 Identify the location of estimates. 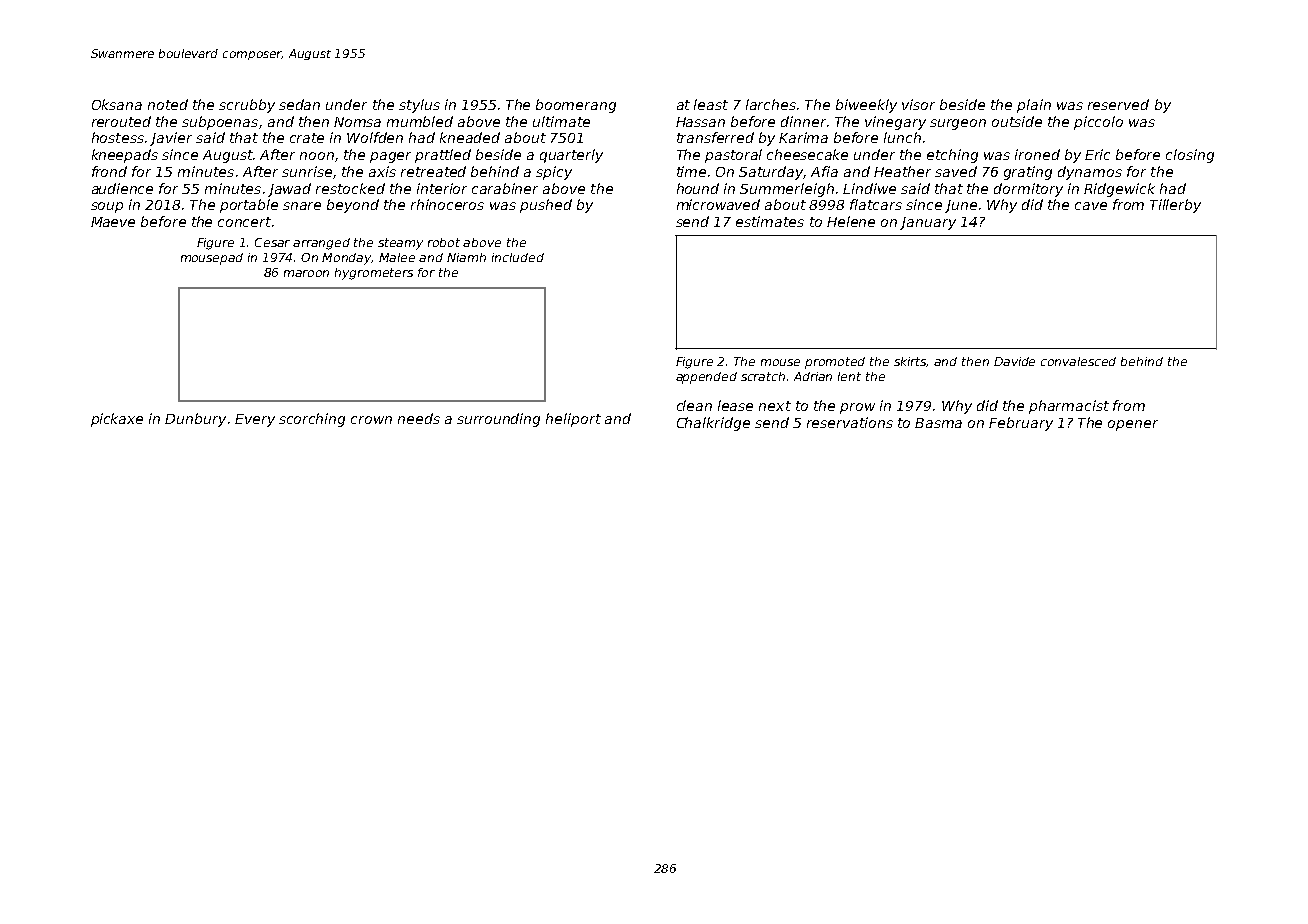
(770, 221).
